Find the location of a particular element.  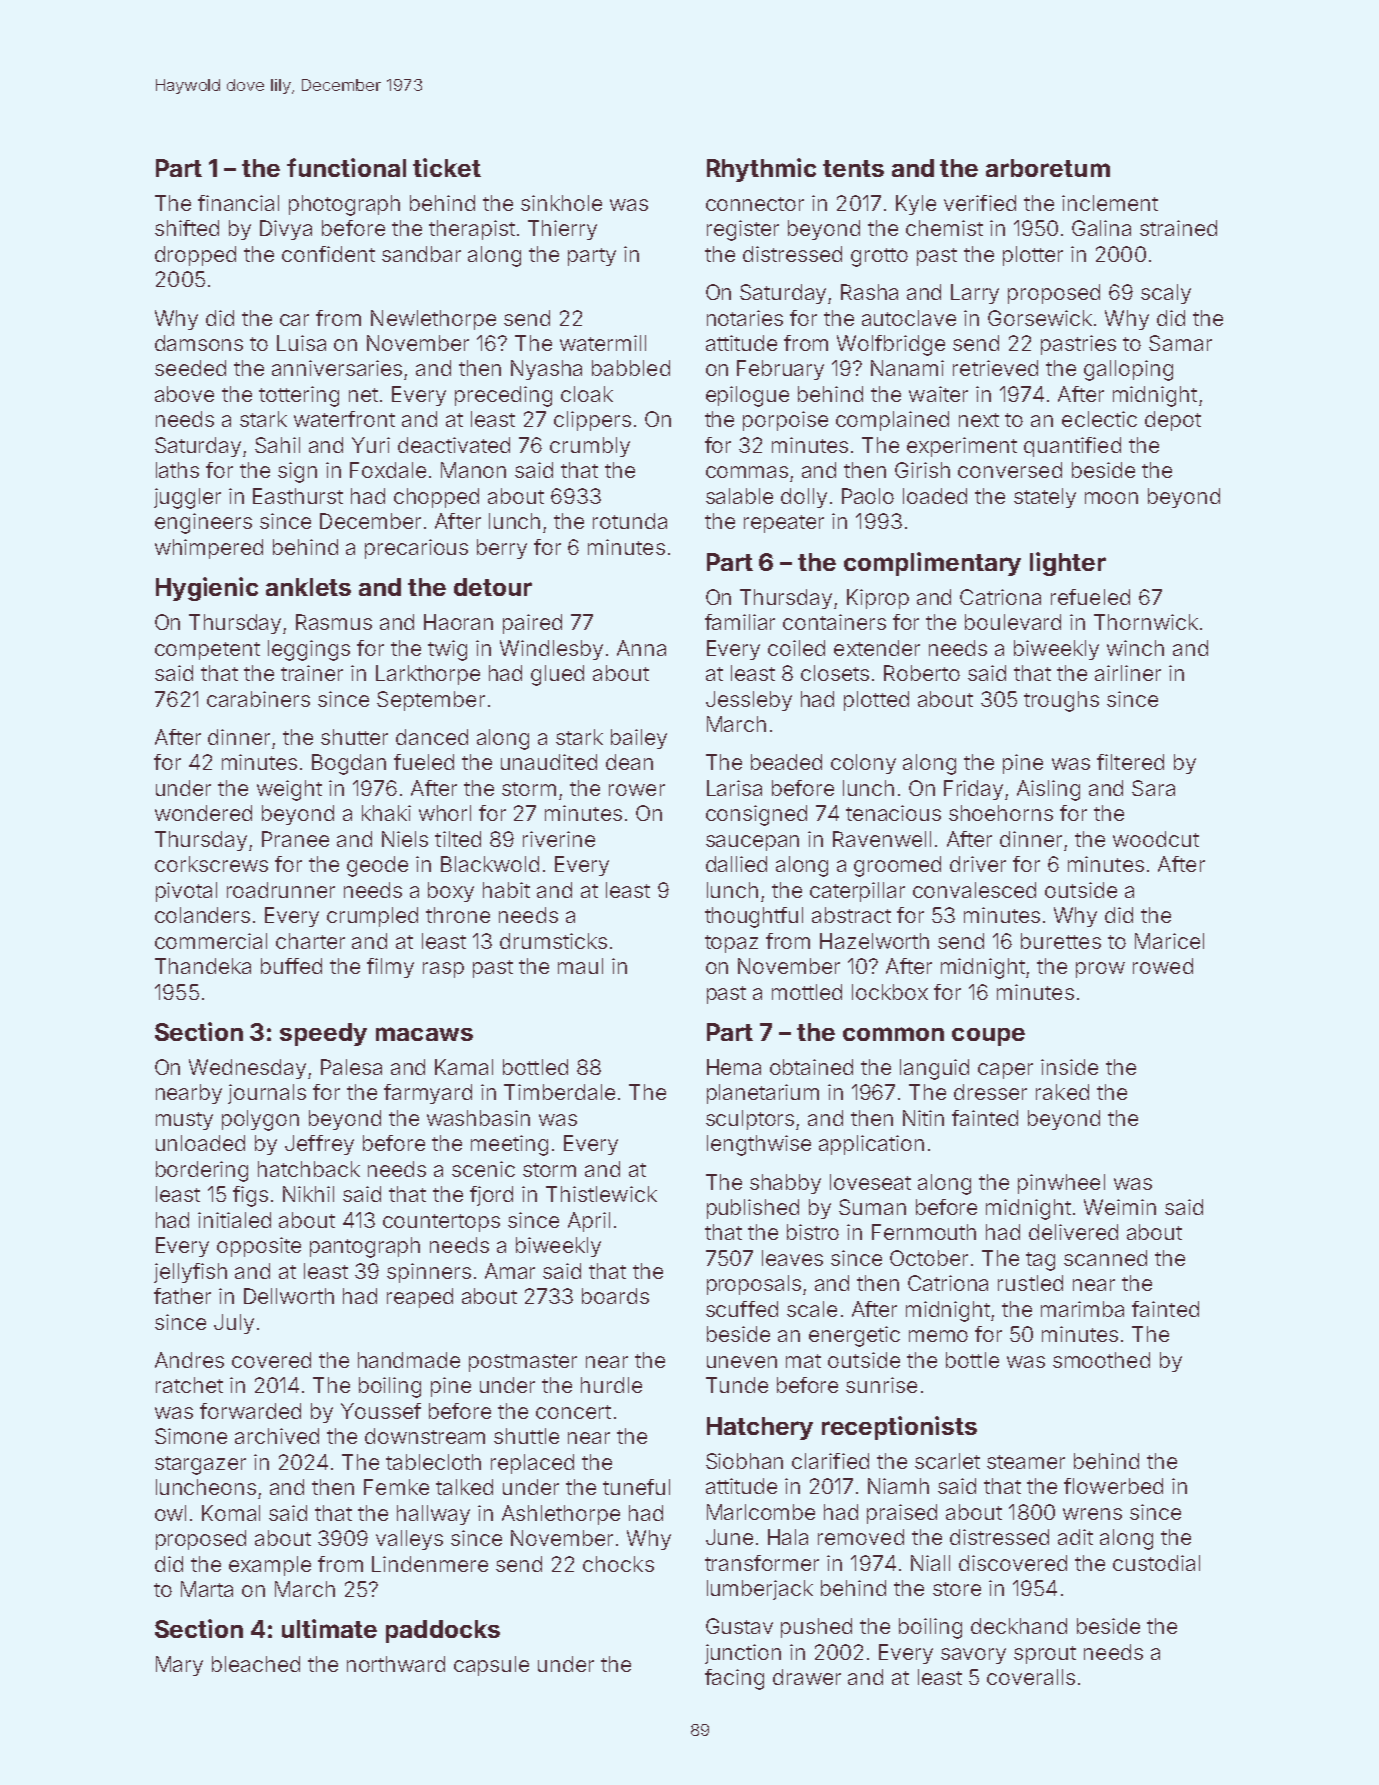

downstream is located at coordinates (425, 1436).
